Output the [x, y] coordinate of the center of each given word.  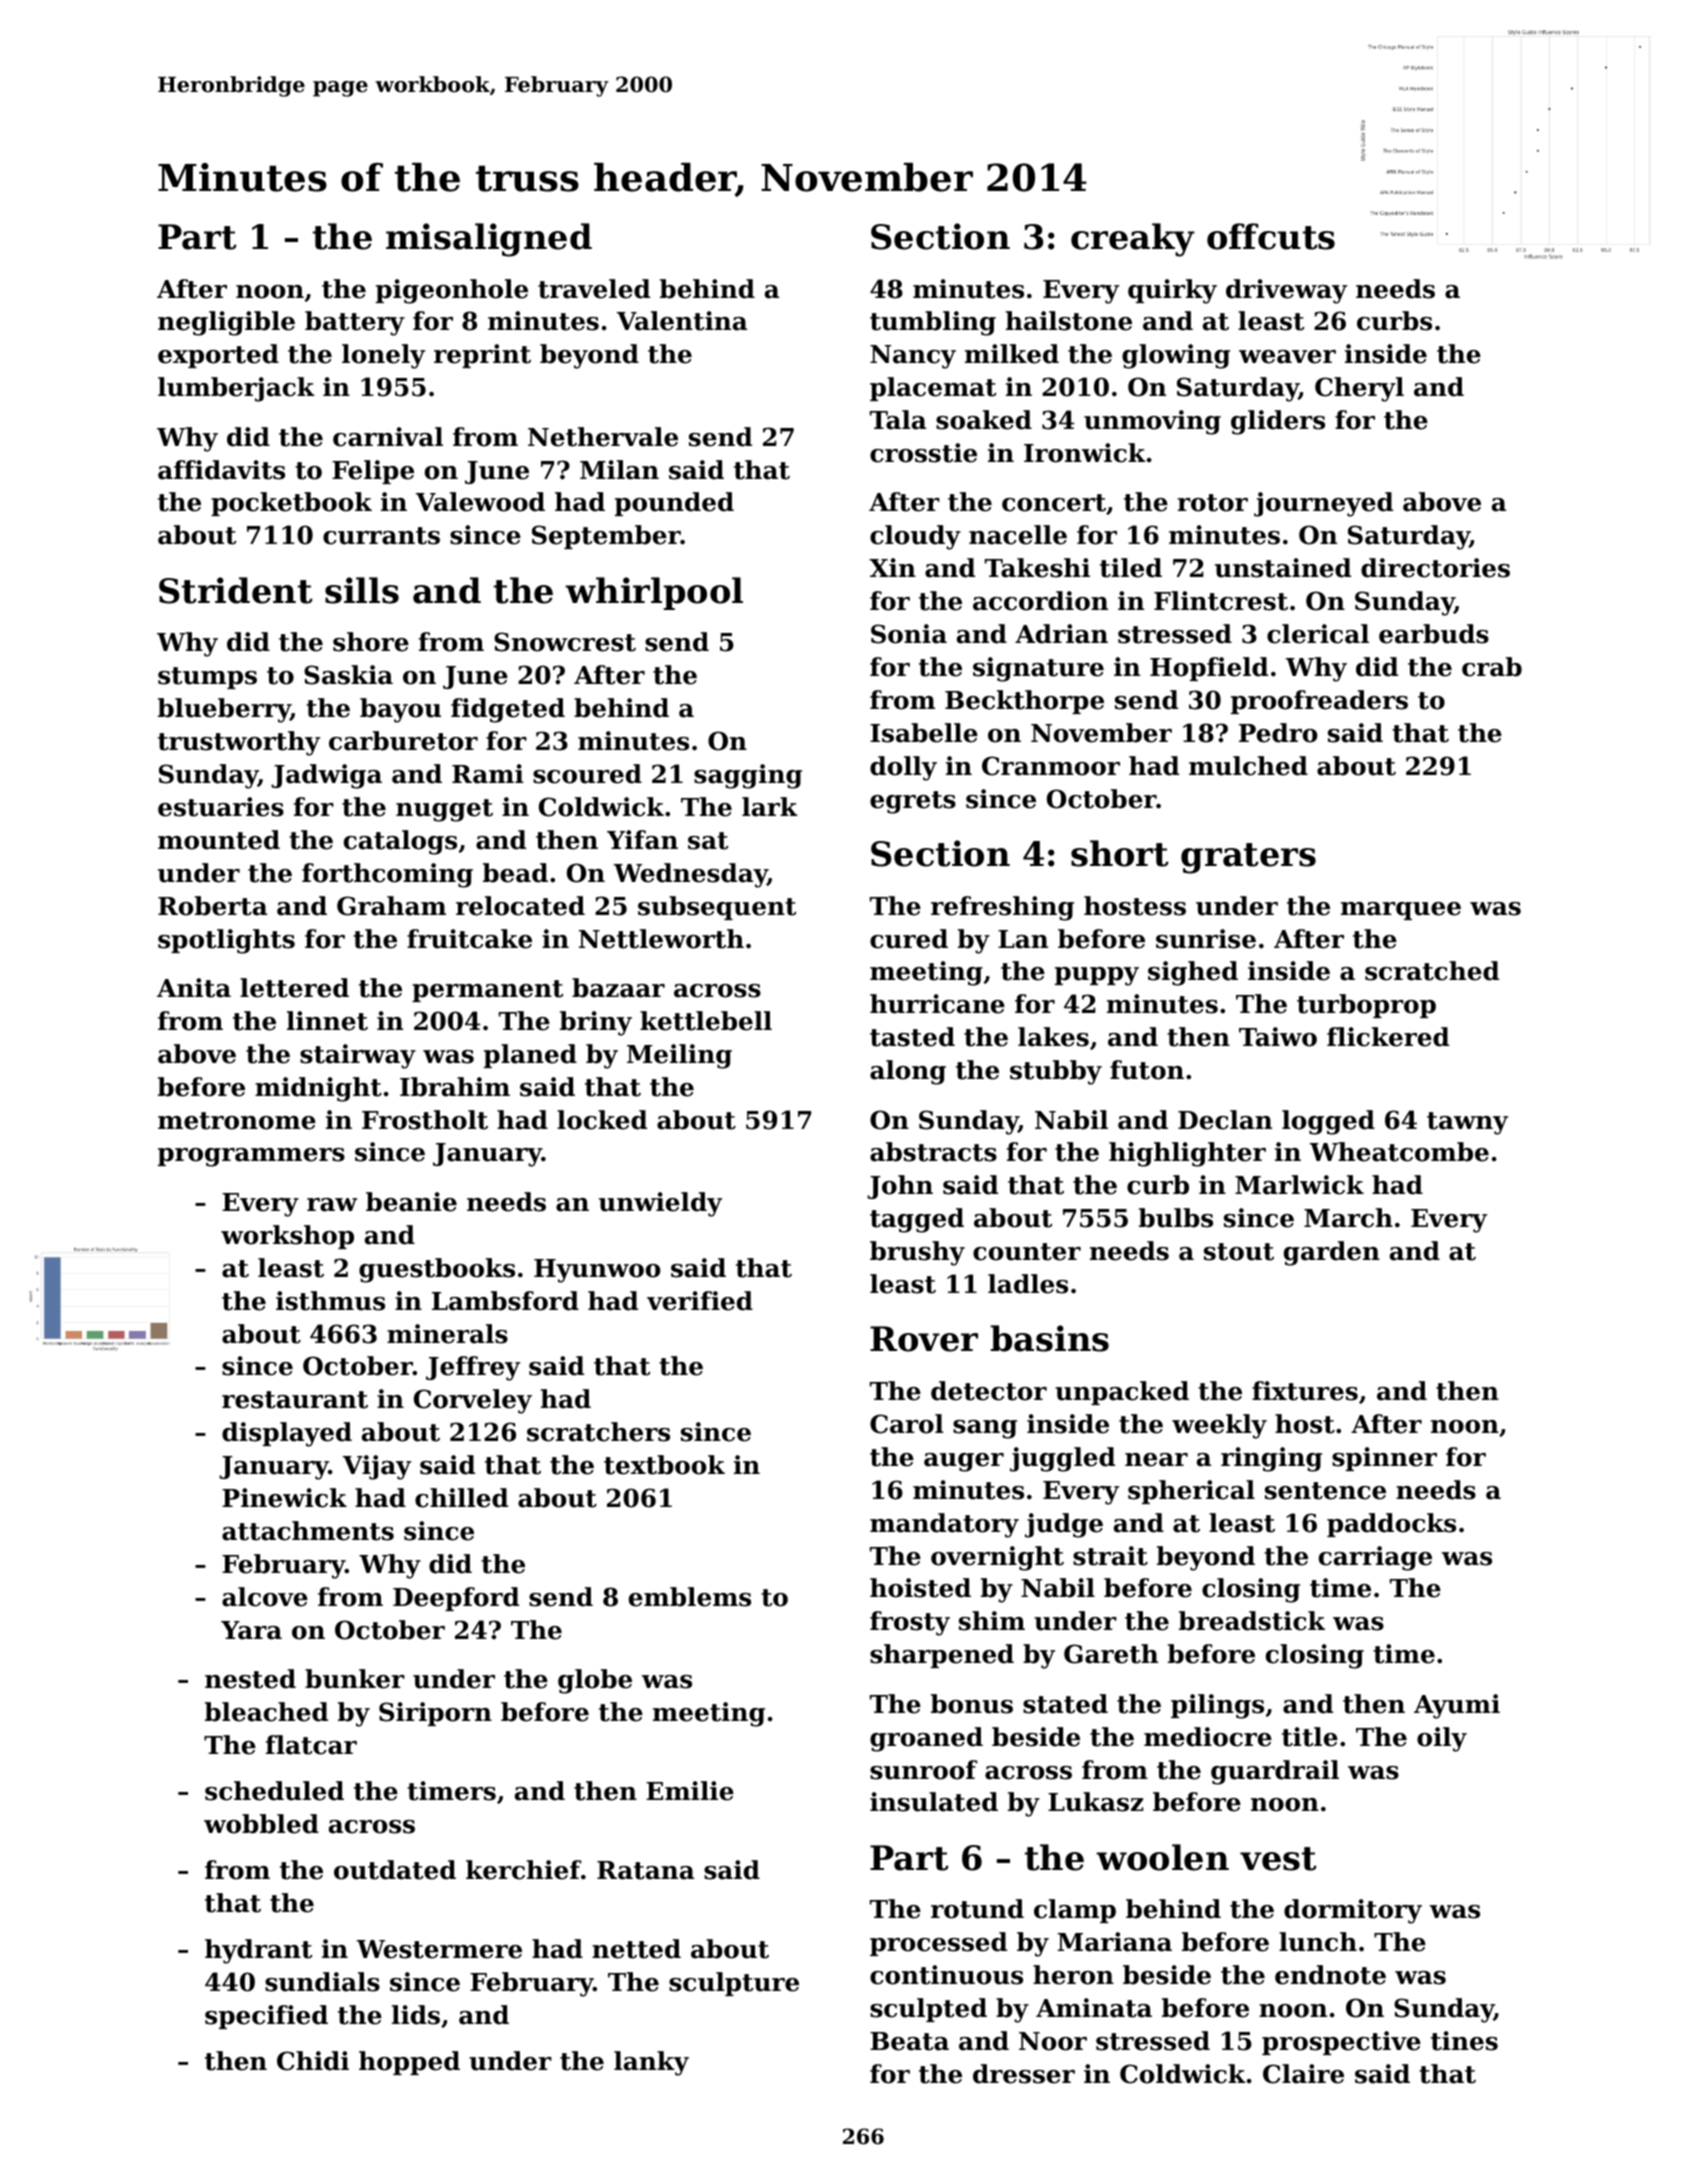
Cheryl [1359, 389]
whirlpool [654, 593]
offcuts [1271, 236]
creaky [1133, 240]
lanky [651, 2063]
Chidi [313, 2061]
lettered [294, 988]
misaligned [489, 240]
